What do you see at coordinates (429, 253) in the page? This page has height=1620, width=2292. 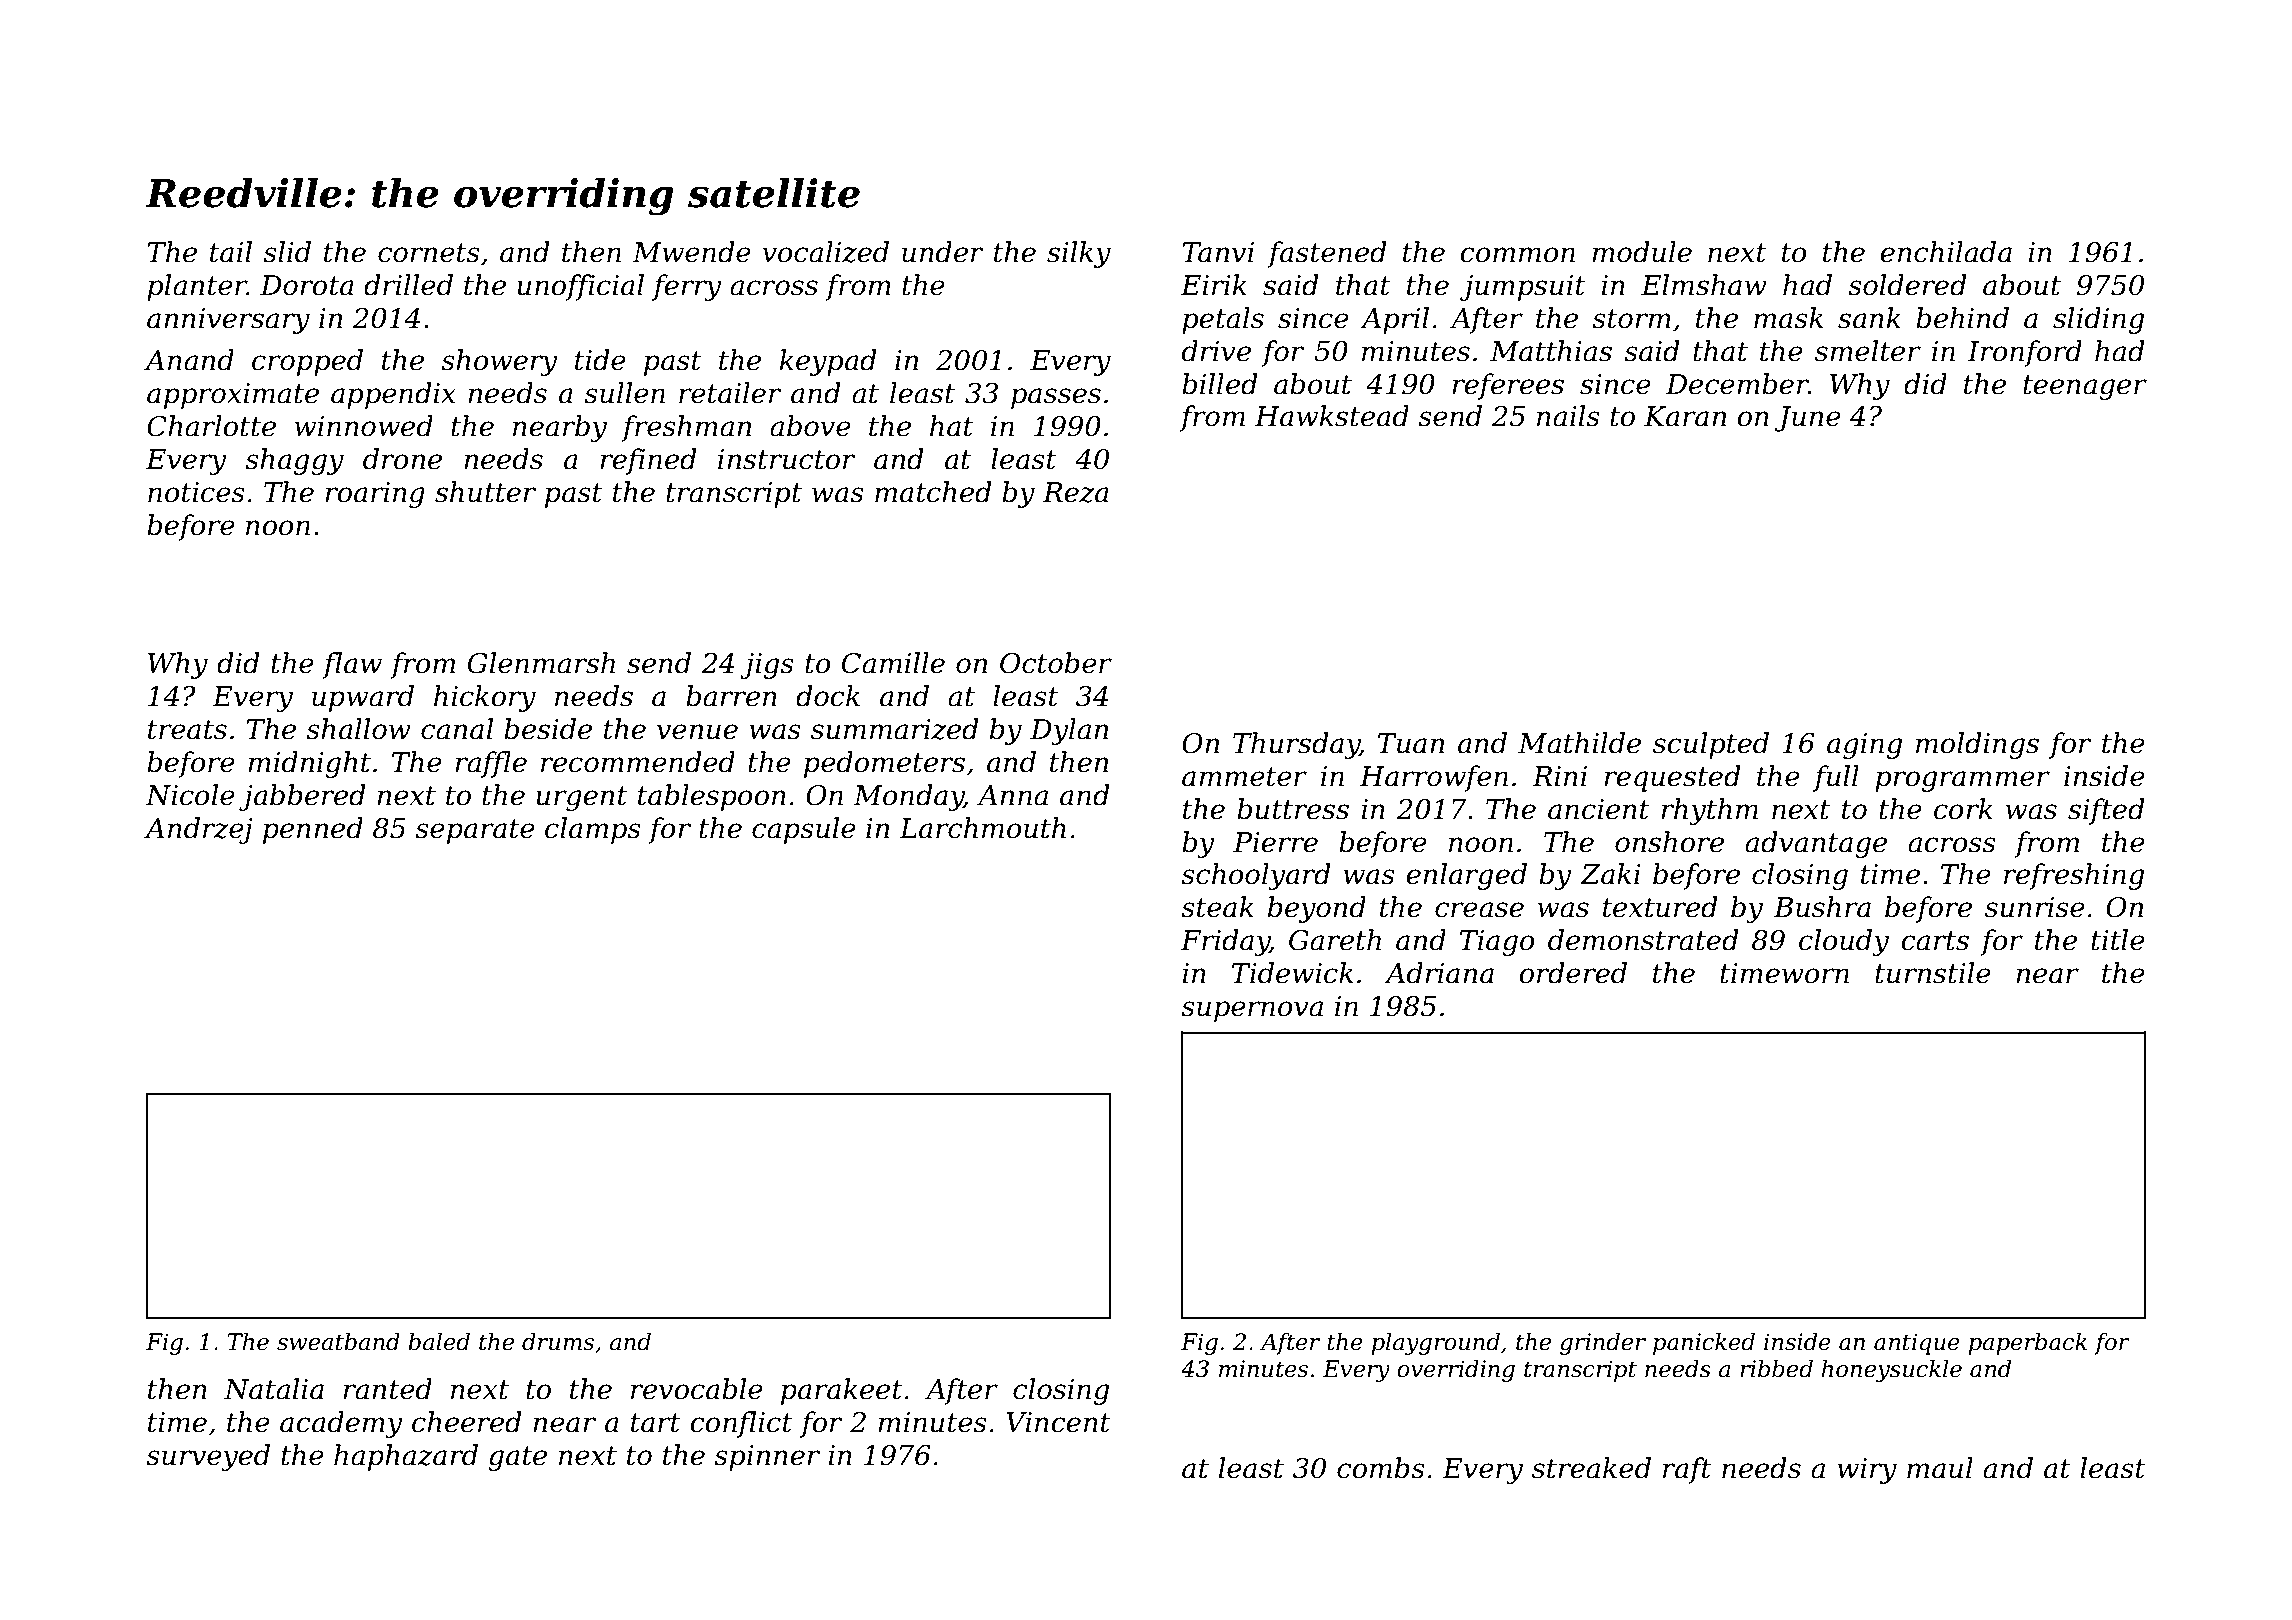 I see `cornets` at bounding box center [429, 253].
